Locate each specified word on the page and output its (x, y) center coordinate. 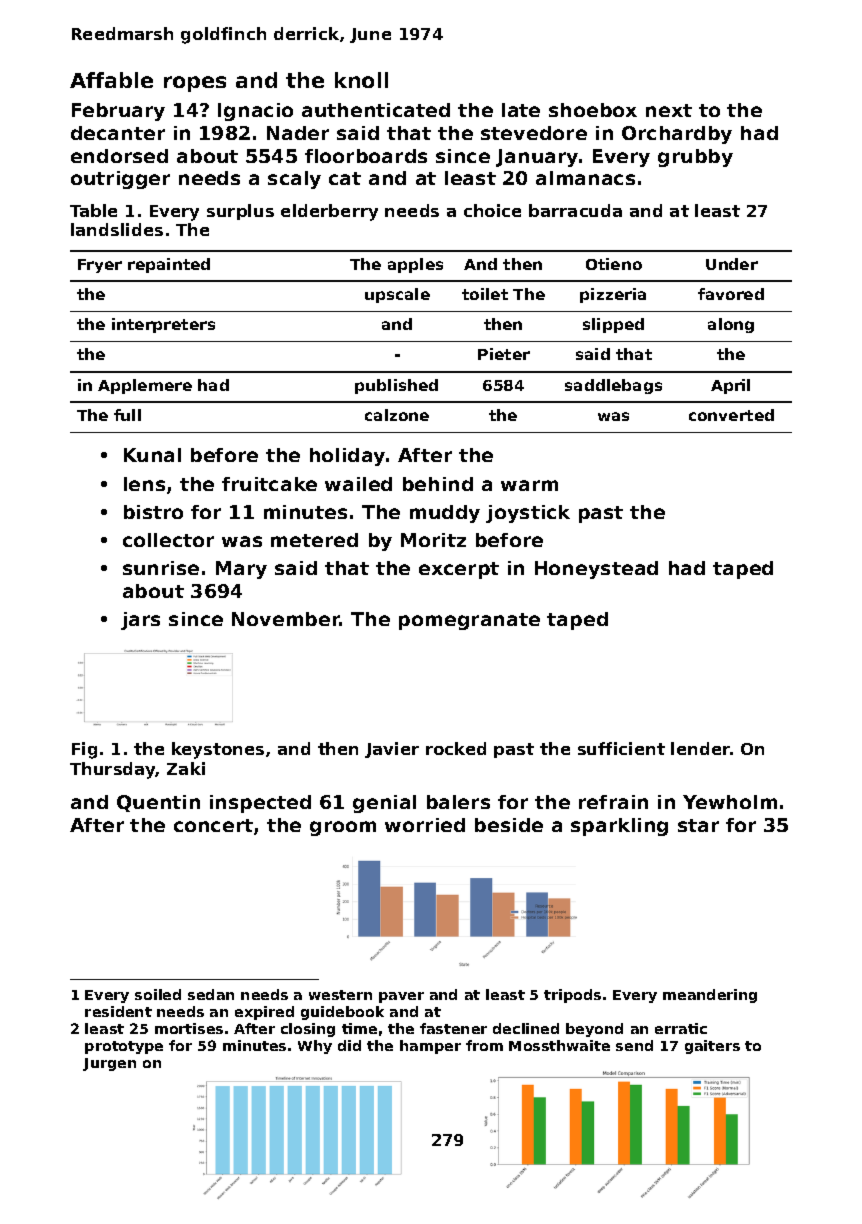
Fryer (100, 266)
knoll (361, 80)
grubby (695, 158)
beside (509, 825)
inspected (260, 804)
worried (425, 825)
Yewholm (730, 802)
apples (415, 265)
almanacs (585, 178)
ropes (195, 84)
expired (264, 1013)
